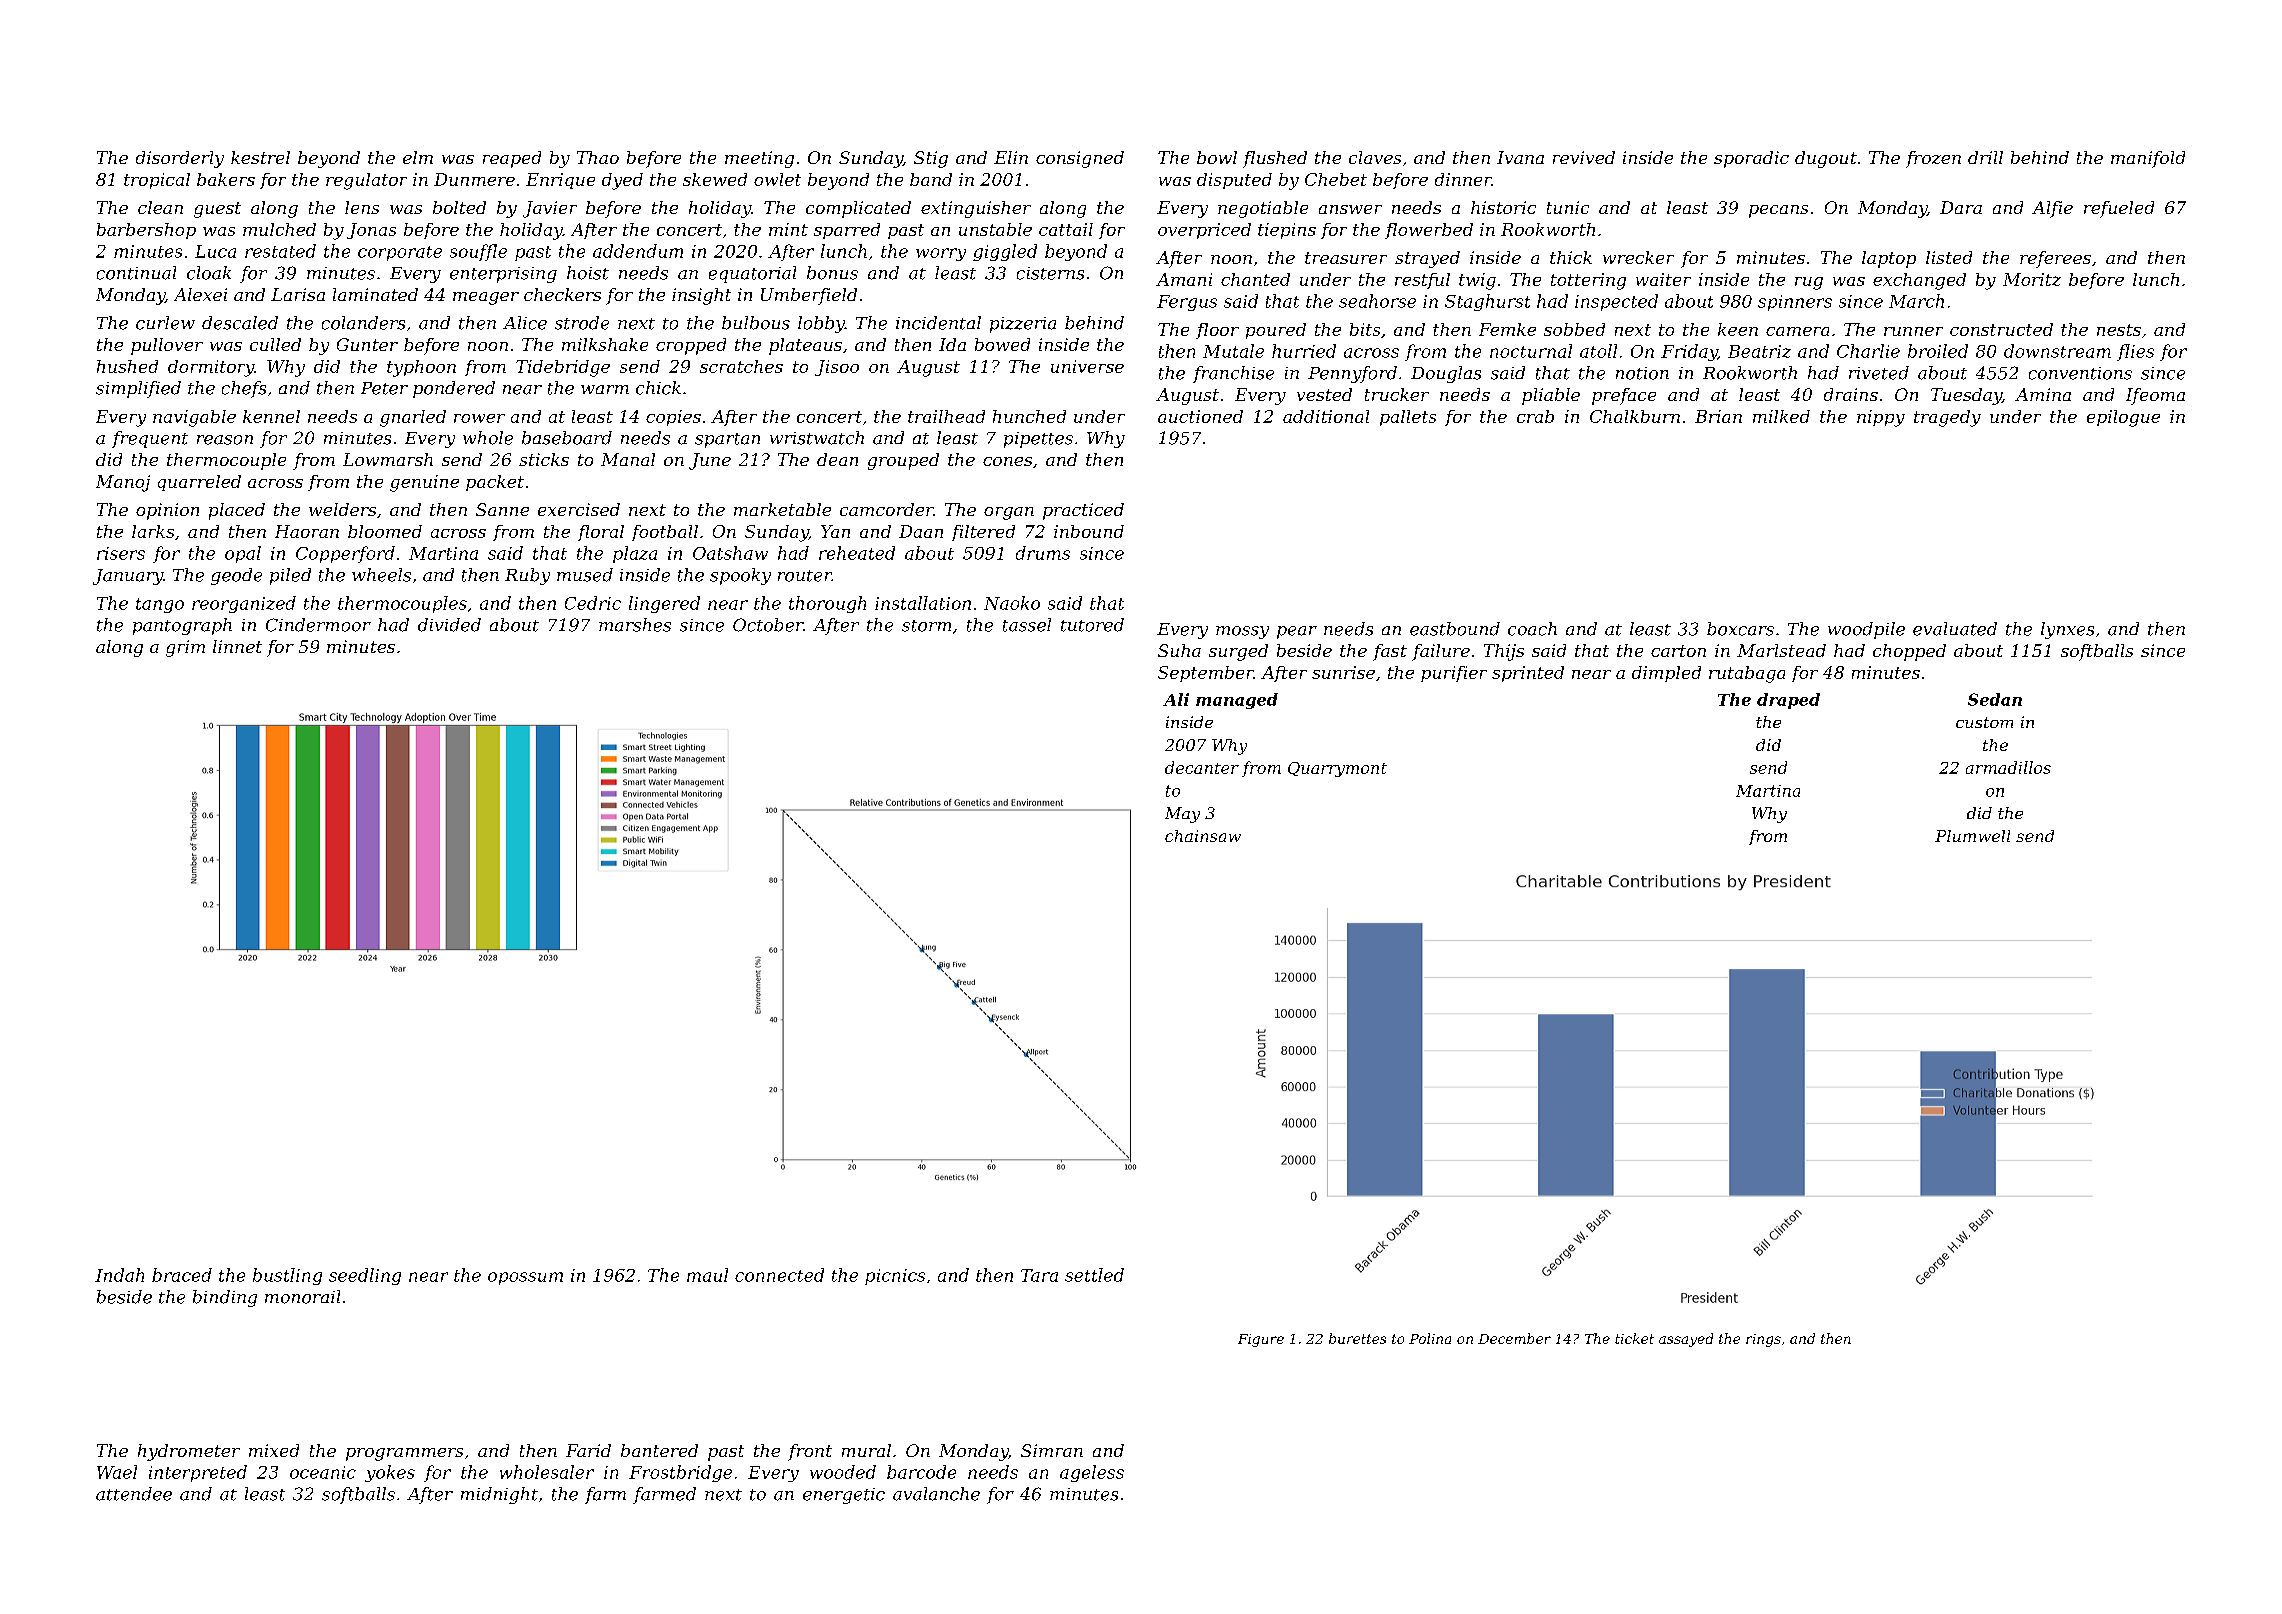 This page has height=1614, width=2282. What do you see at coordinates (1202, 767) in the page?
I see `decanter` at bounding box center [1202, 767].
